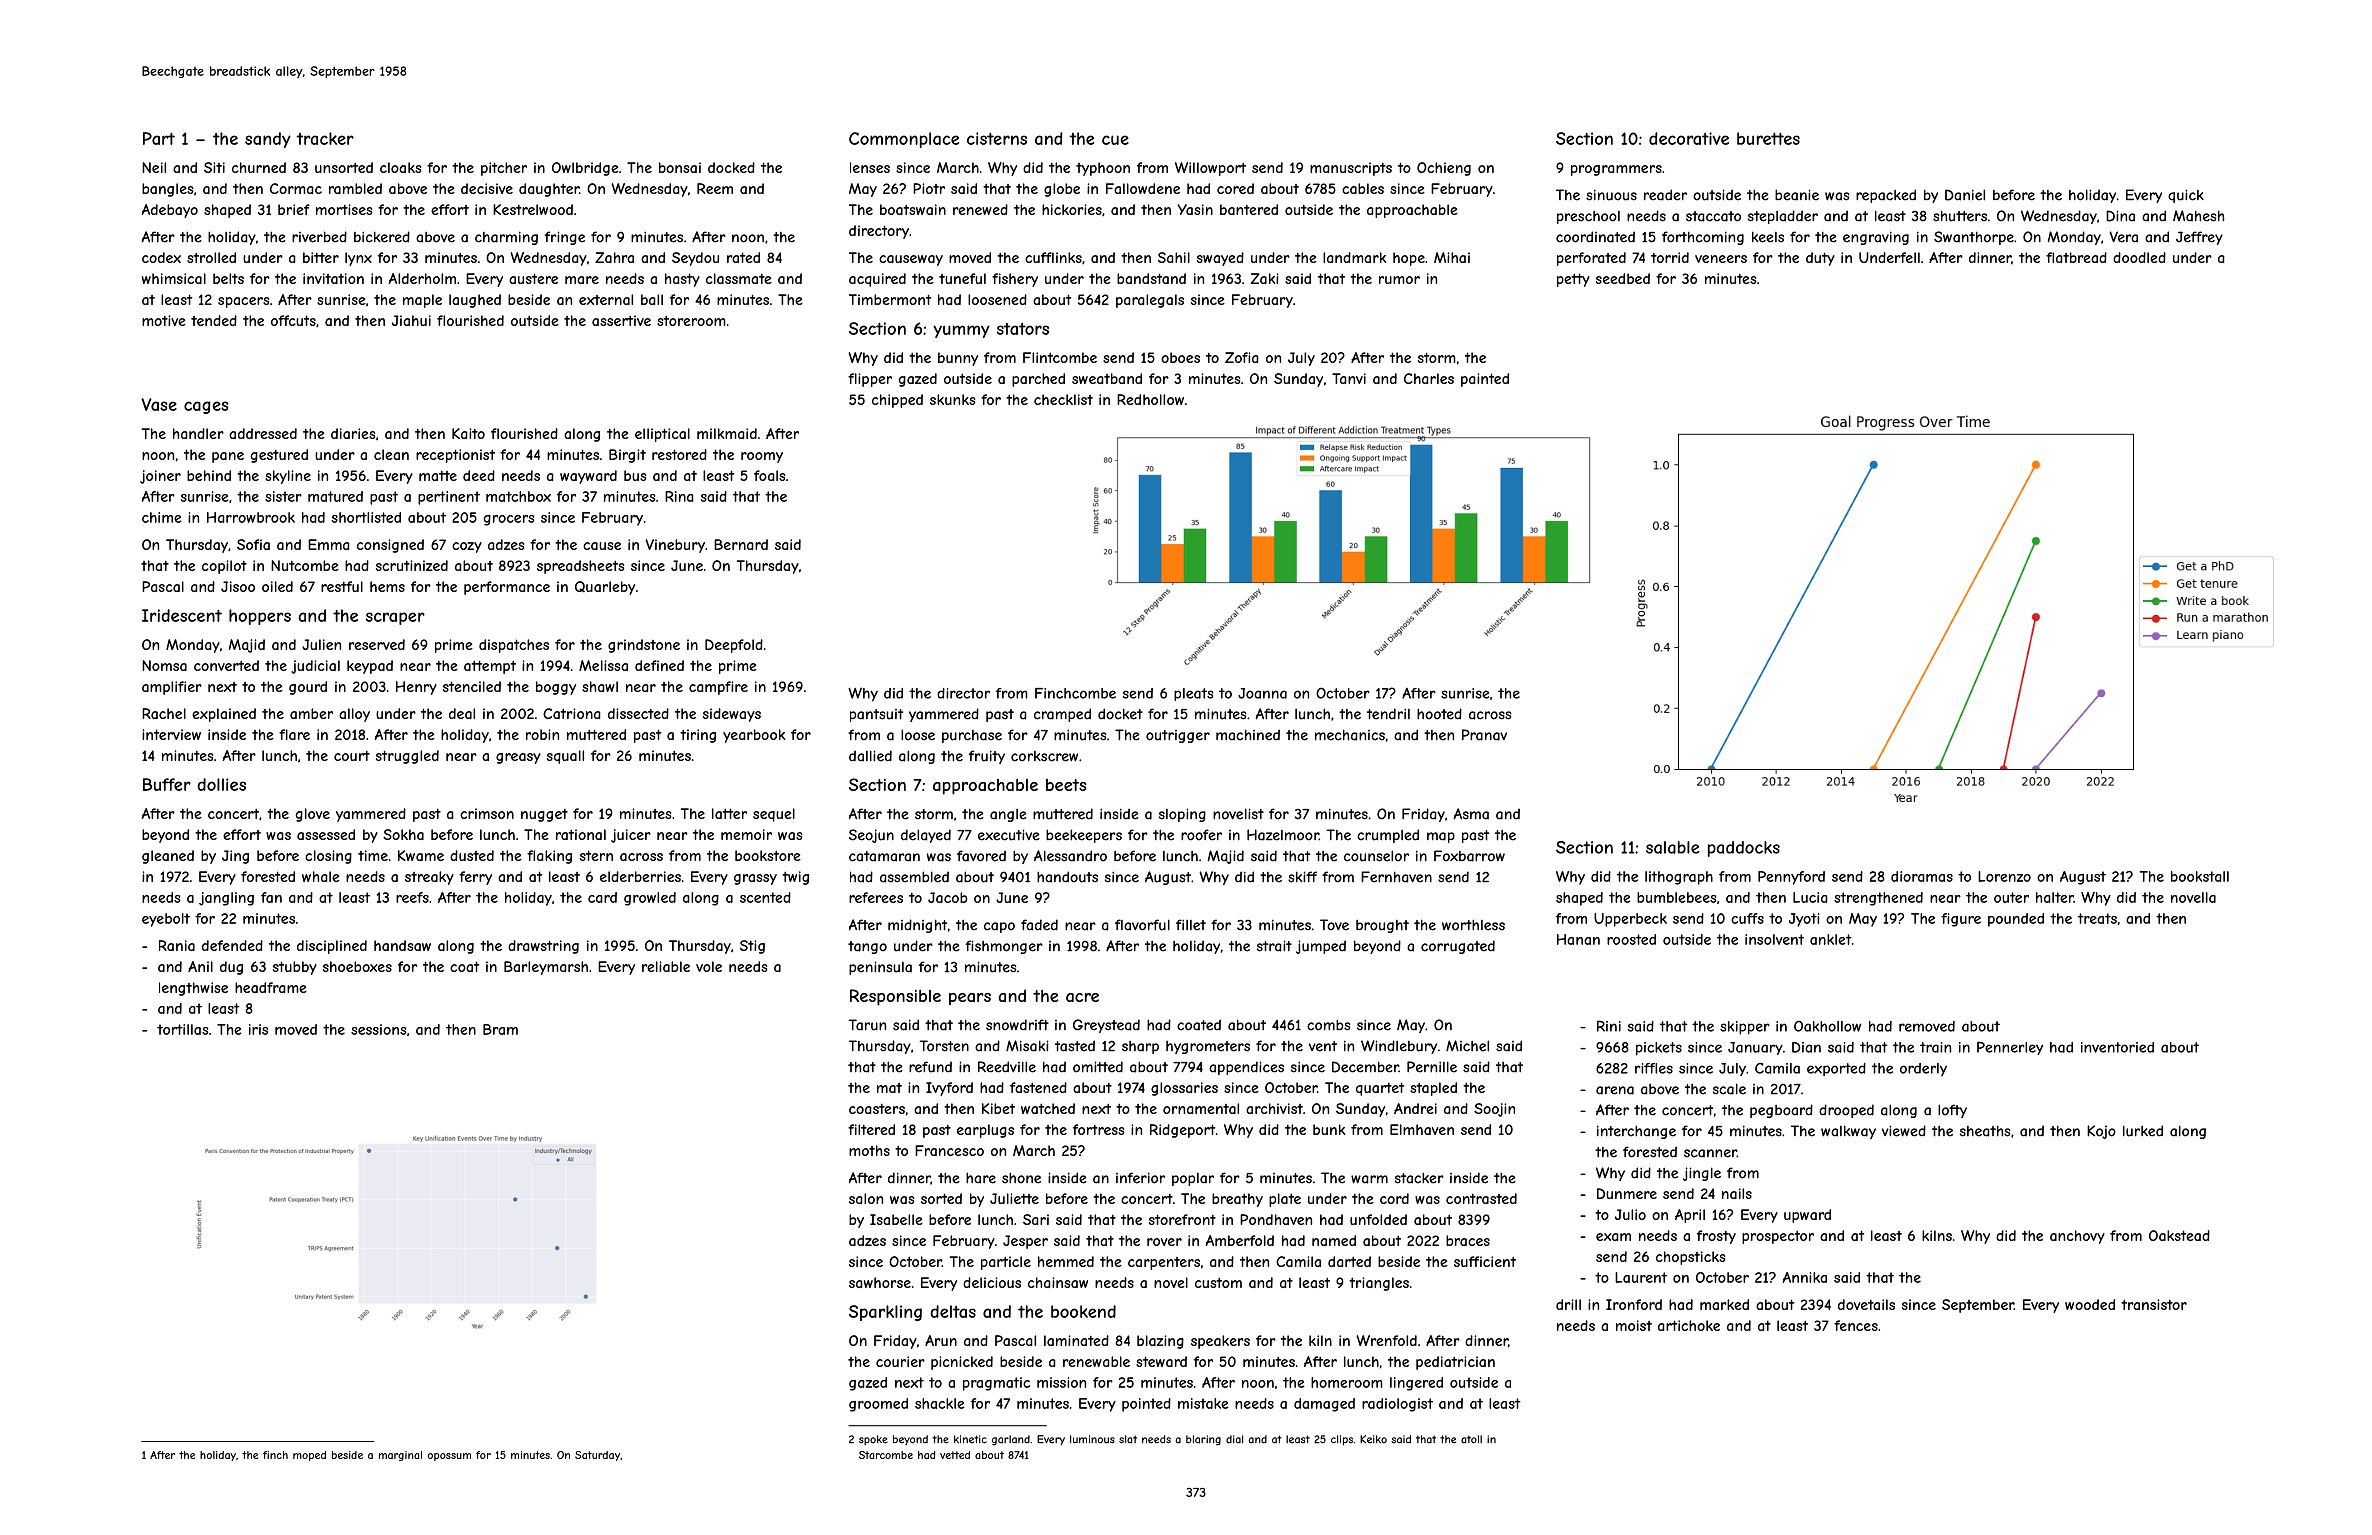 This document has height=1535, width=2372. What do you see at coordinates (342, 586) in the document?
I see `restful` at bounding box center [342, 586].
